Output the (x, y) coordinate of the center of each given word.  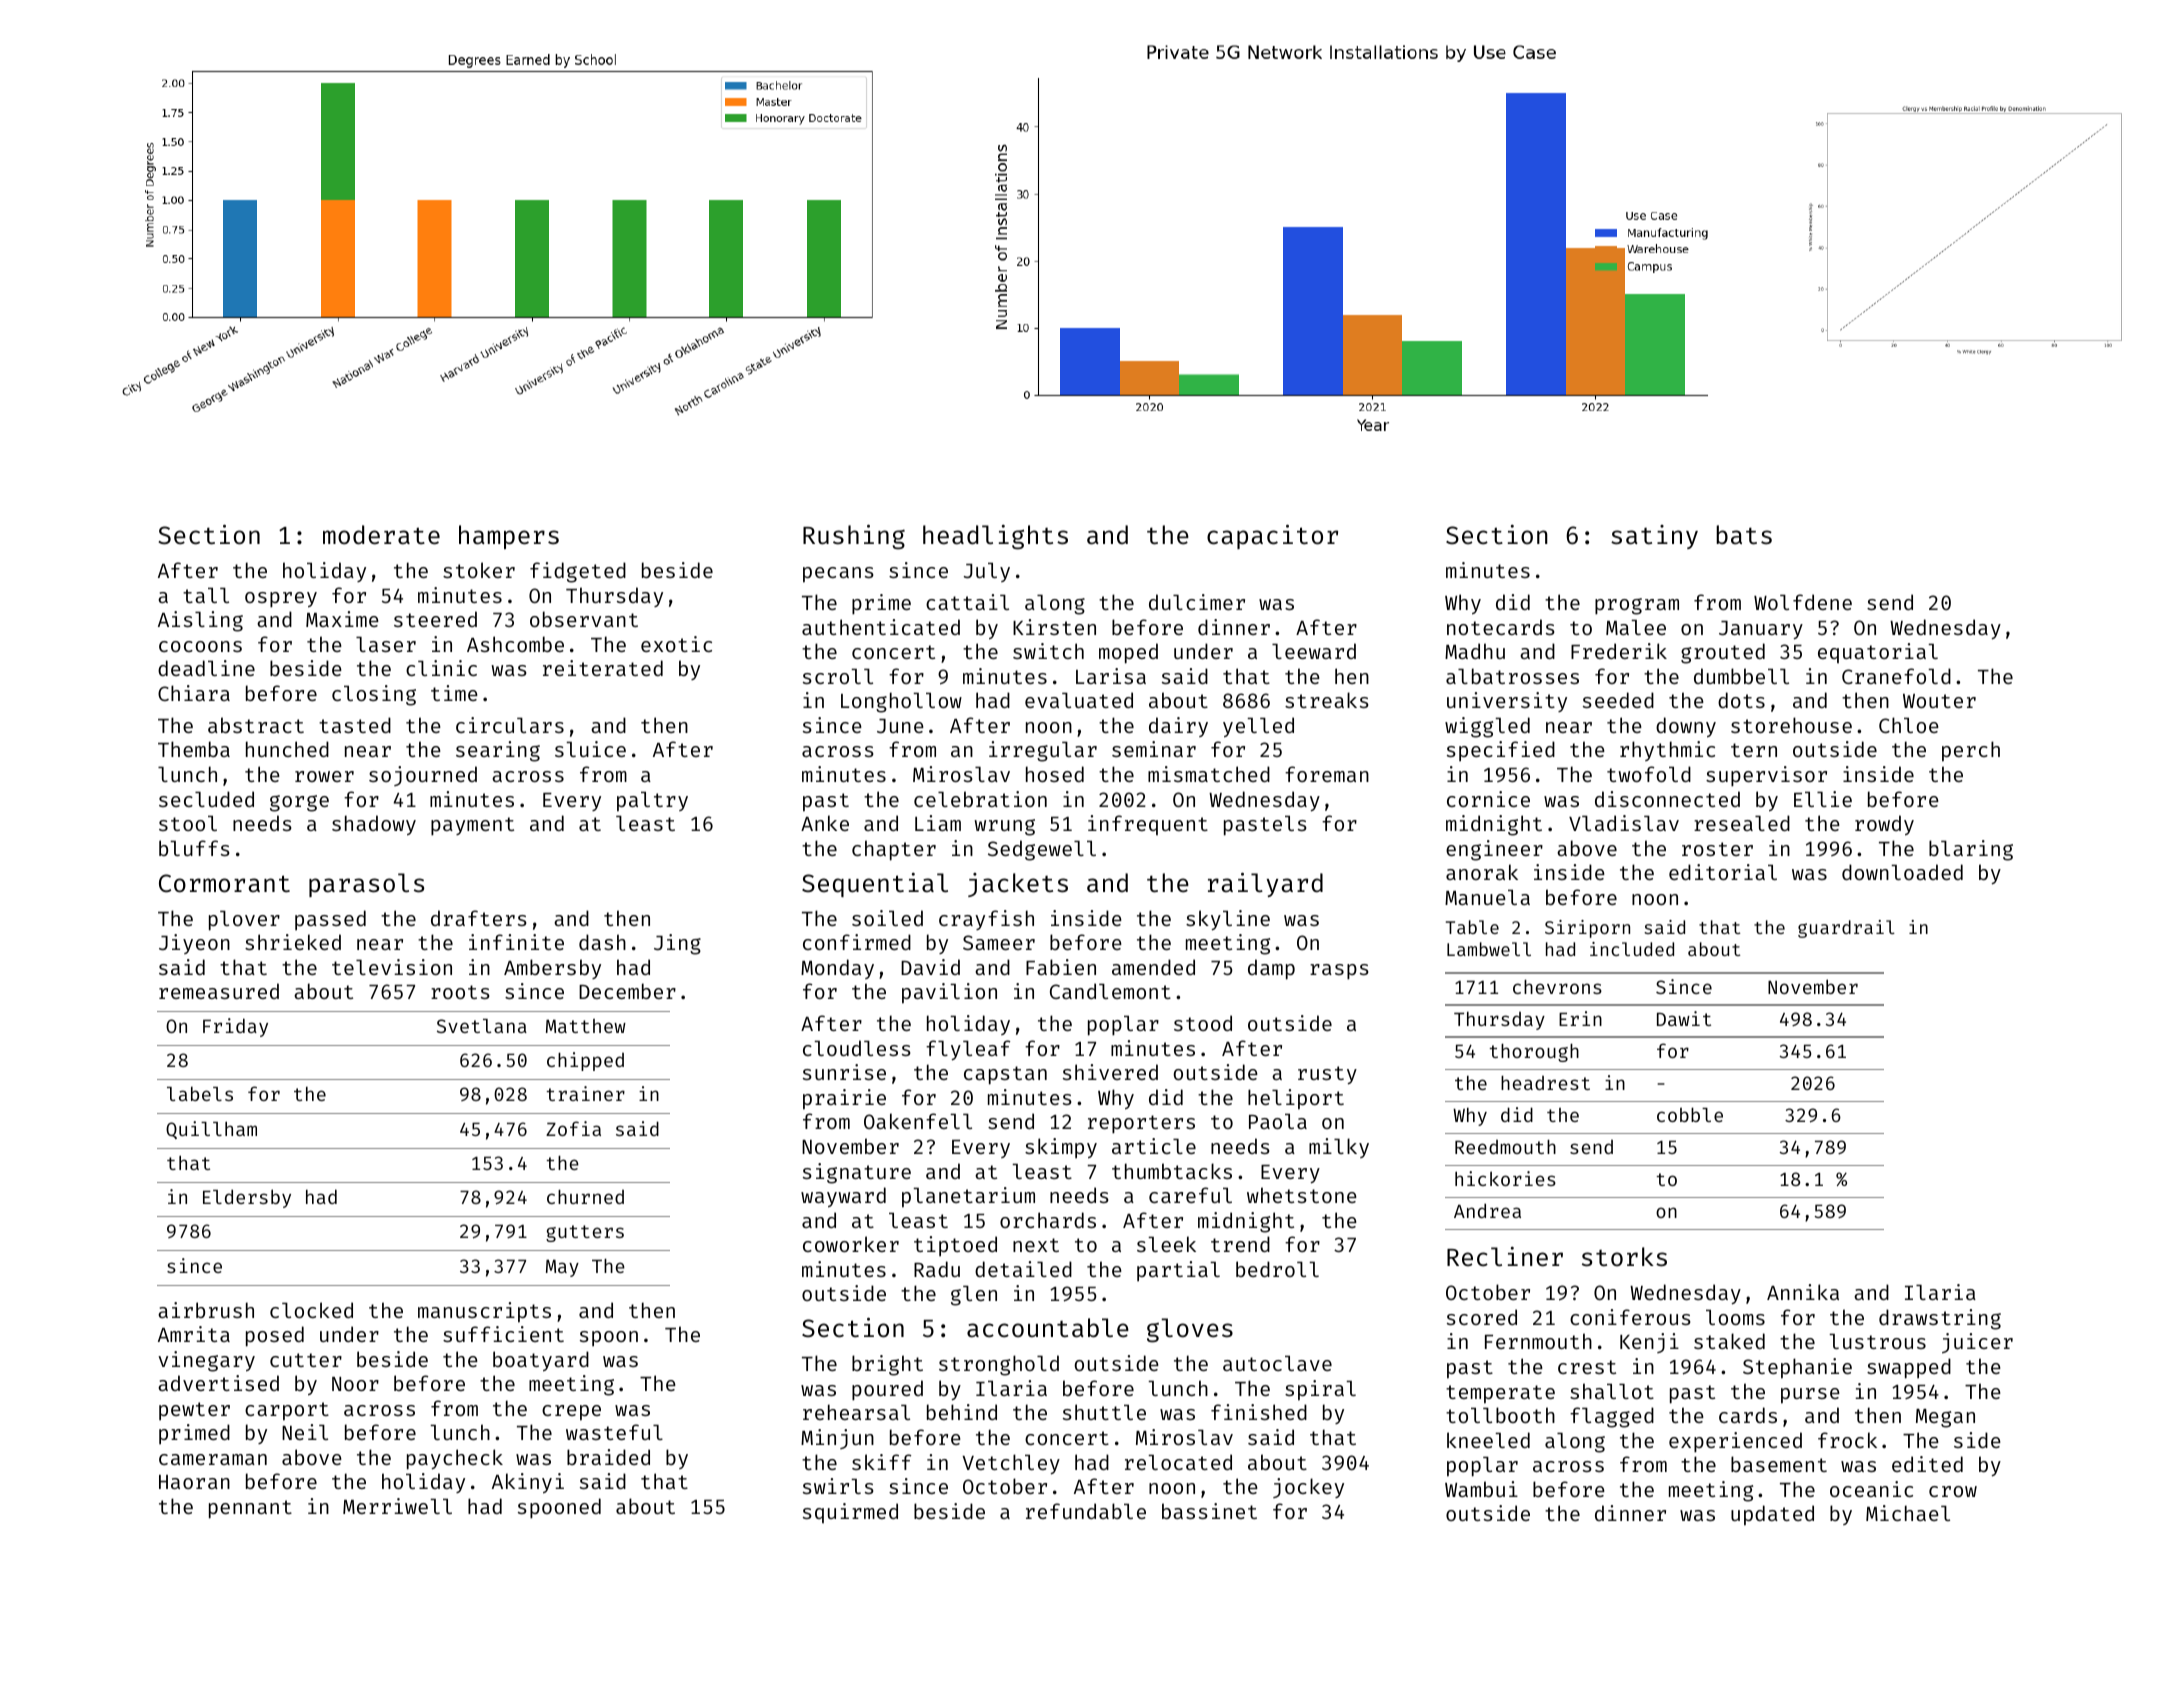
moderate (381, 535)
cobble (1690, 1114)
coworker (851, 1244)
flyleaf (968, 1050)
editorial (1723, 872)
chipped (585, 1061)
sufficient (503, 1334)
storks (1624, 1257)
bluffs (194, 848)
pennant (250, 1509)
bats (1744, 535)
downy (1686, 727)
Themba (194, 749)
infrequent (1148, 825)
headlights (995, 537)
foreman (1327, 774)
